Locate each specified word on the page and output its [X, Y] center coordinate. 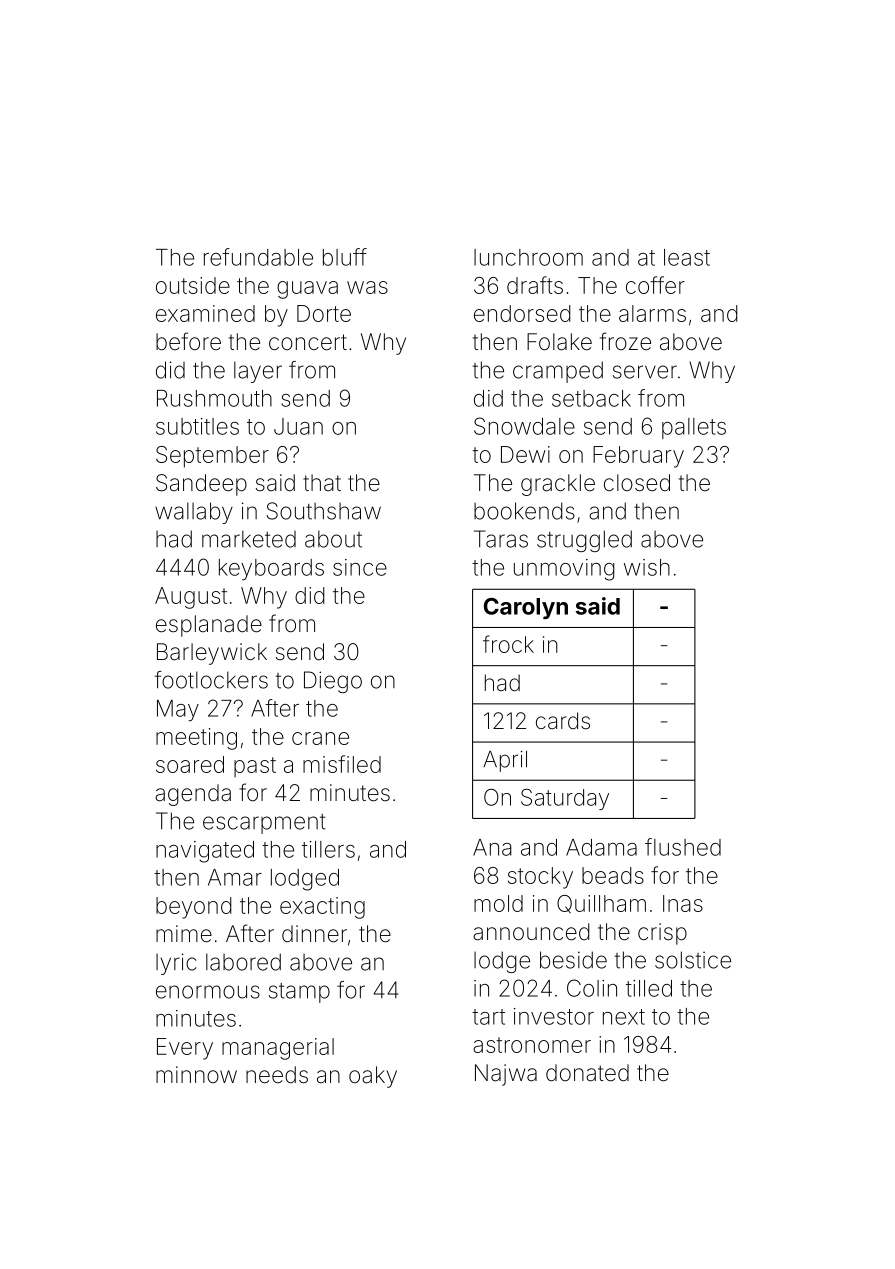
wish [647, 567]
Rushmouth [214, 398]
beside [573, 960]
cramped [558, 372]
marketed [249, 539]
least [687, 257]
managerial [278, 1049]
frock [508, 644]
